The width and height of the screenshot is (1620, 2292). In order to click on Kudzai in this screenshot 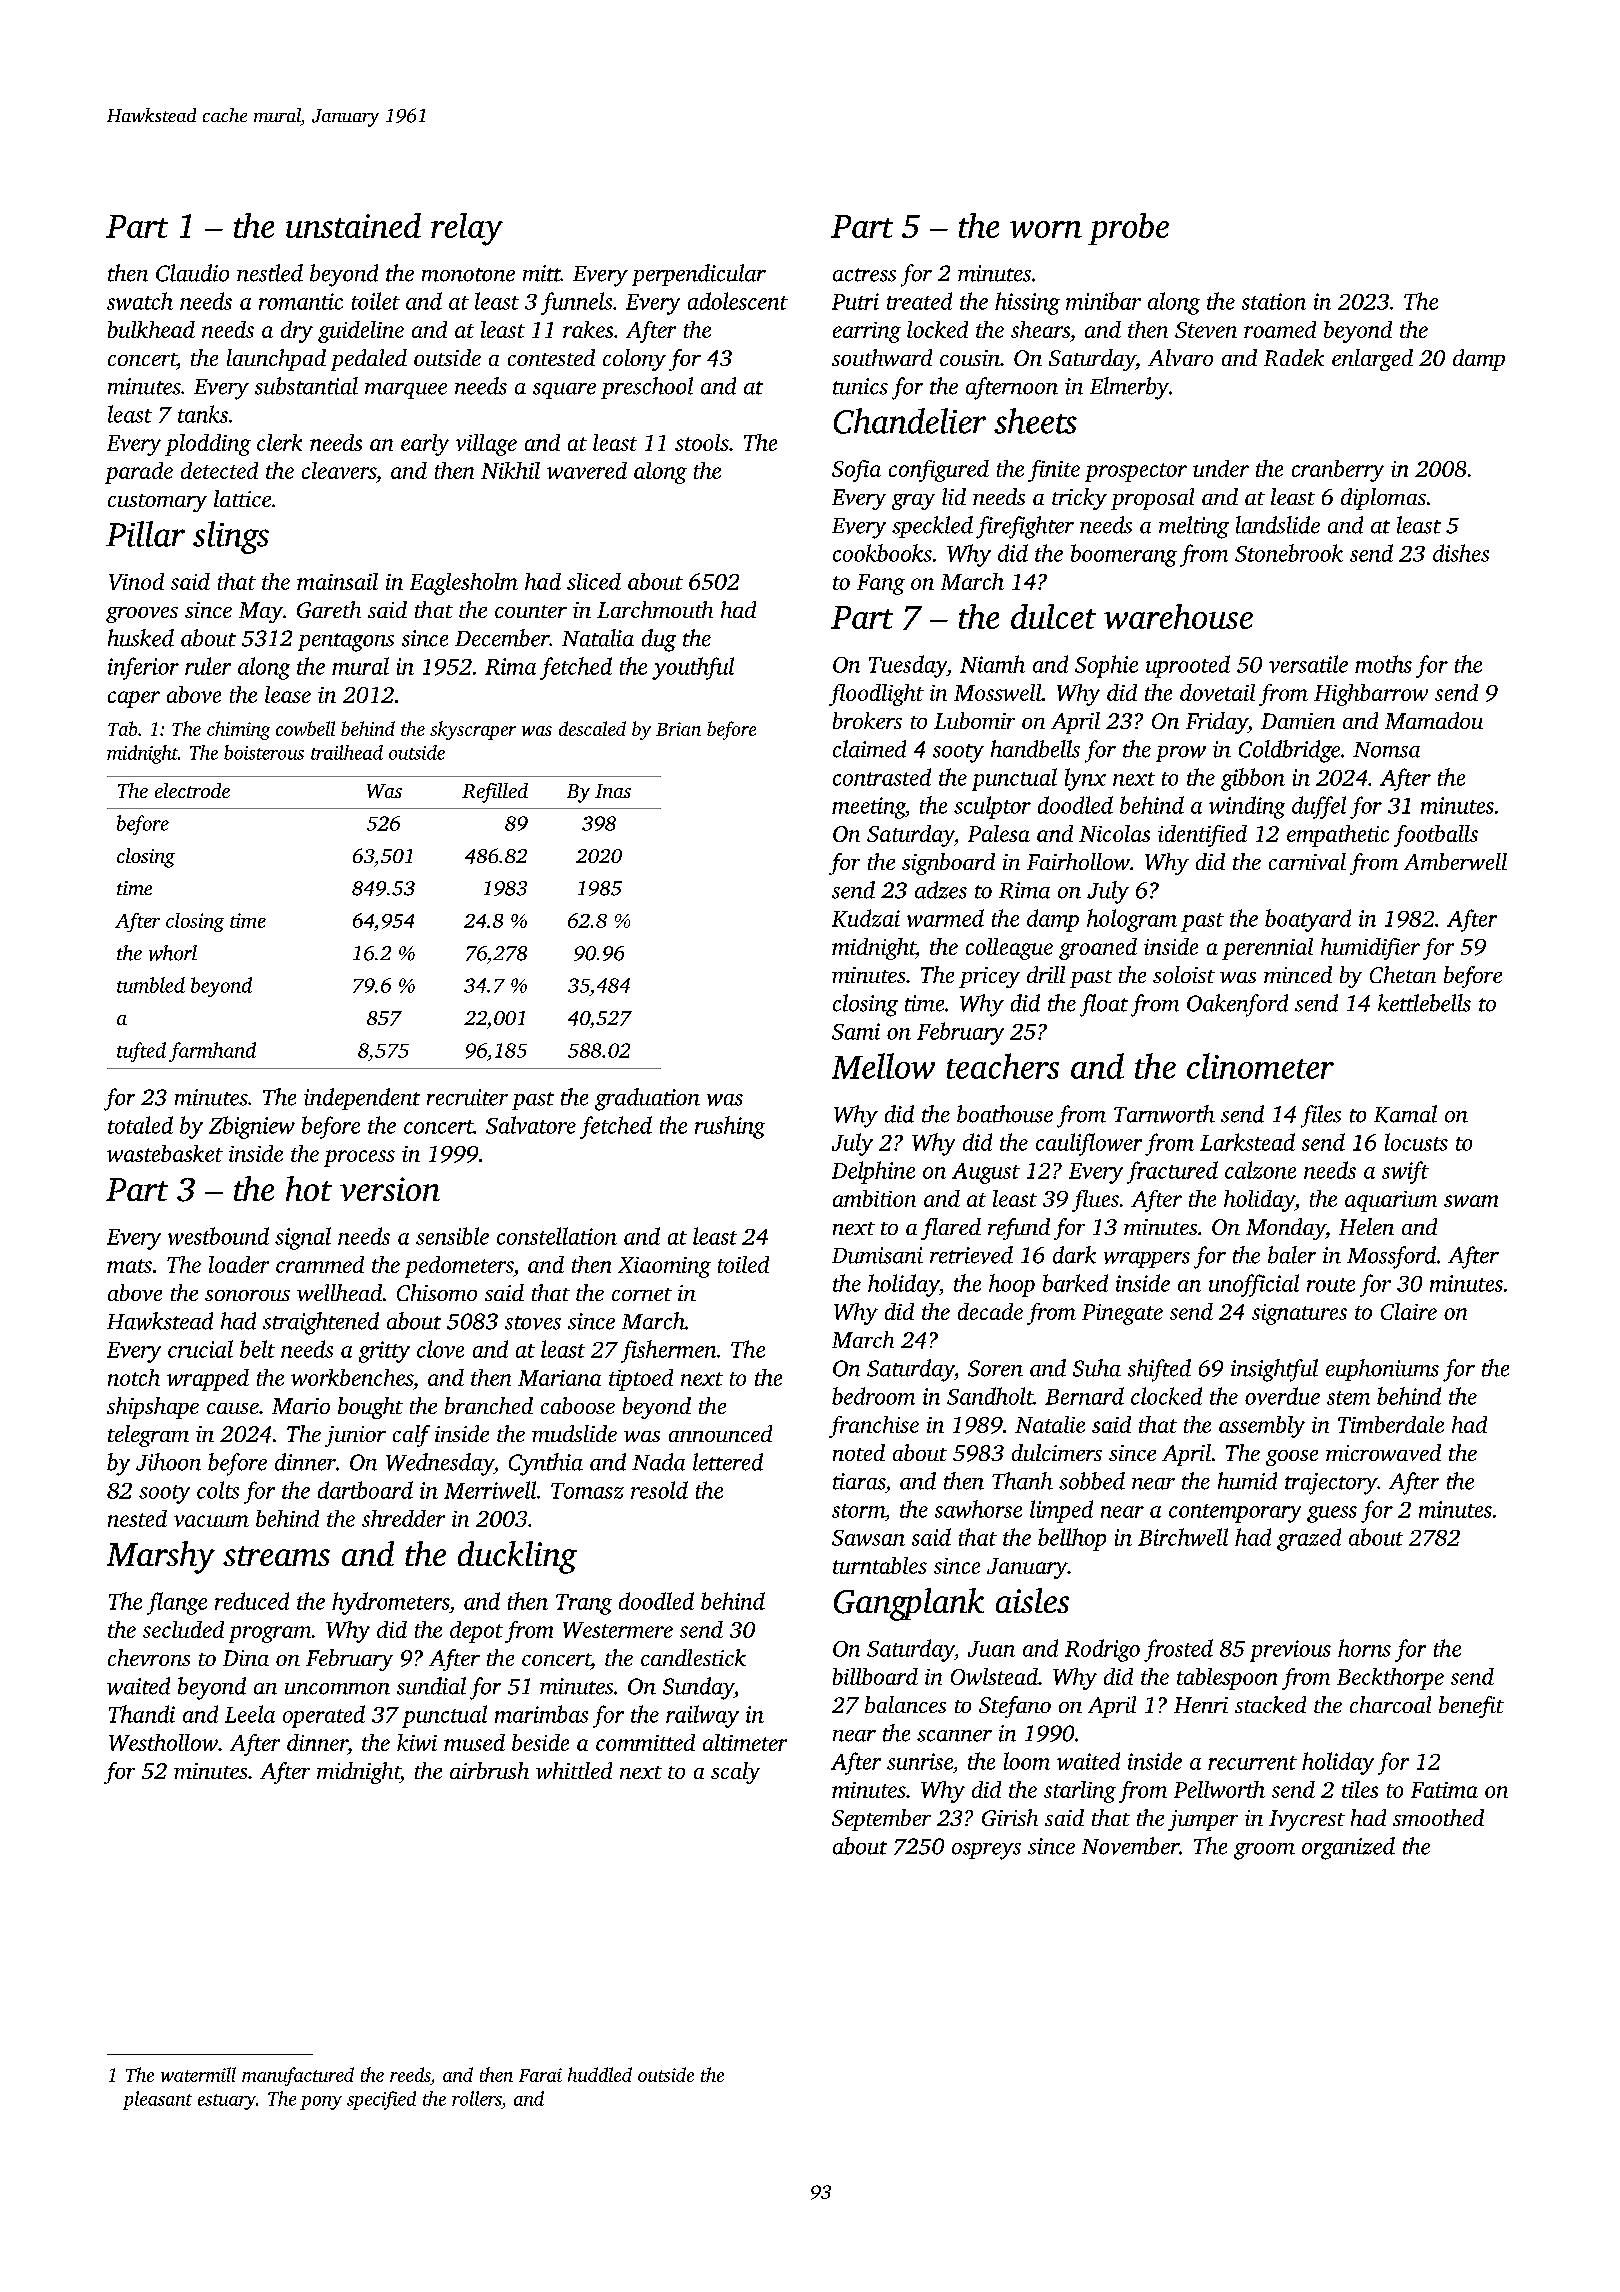, I will do `click(866, 918)`.
